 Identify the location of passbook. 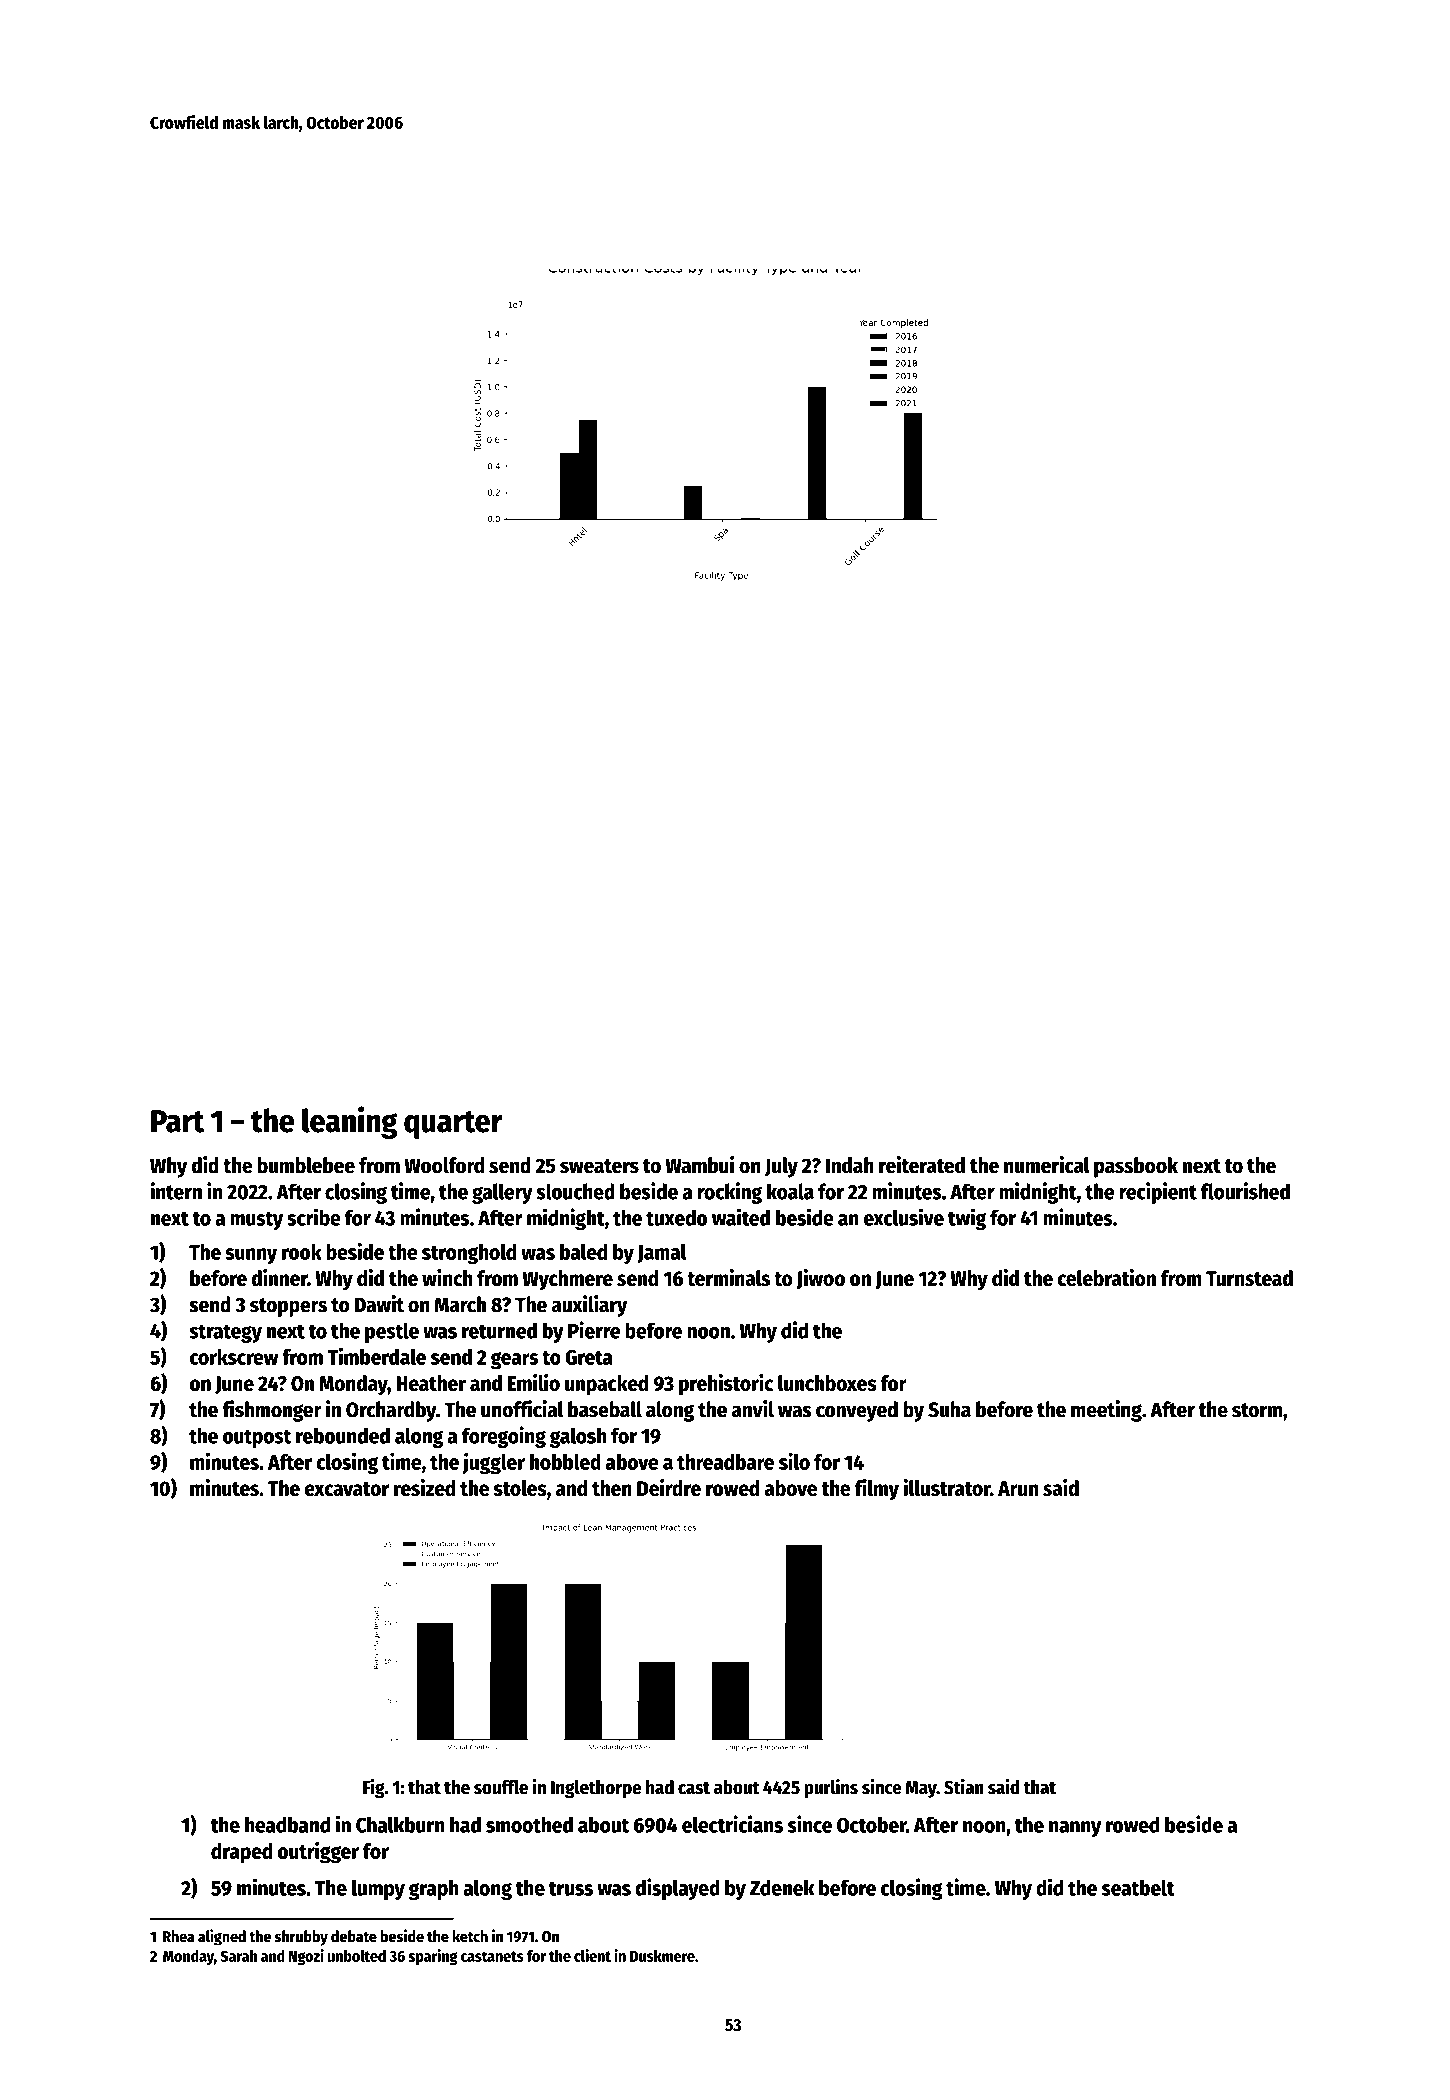
(1136, 1167).
